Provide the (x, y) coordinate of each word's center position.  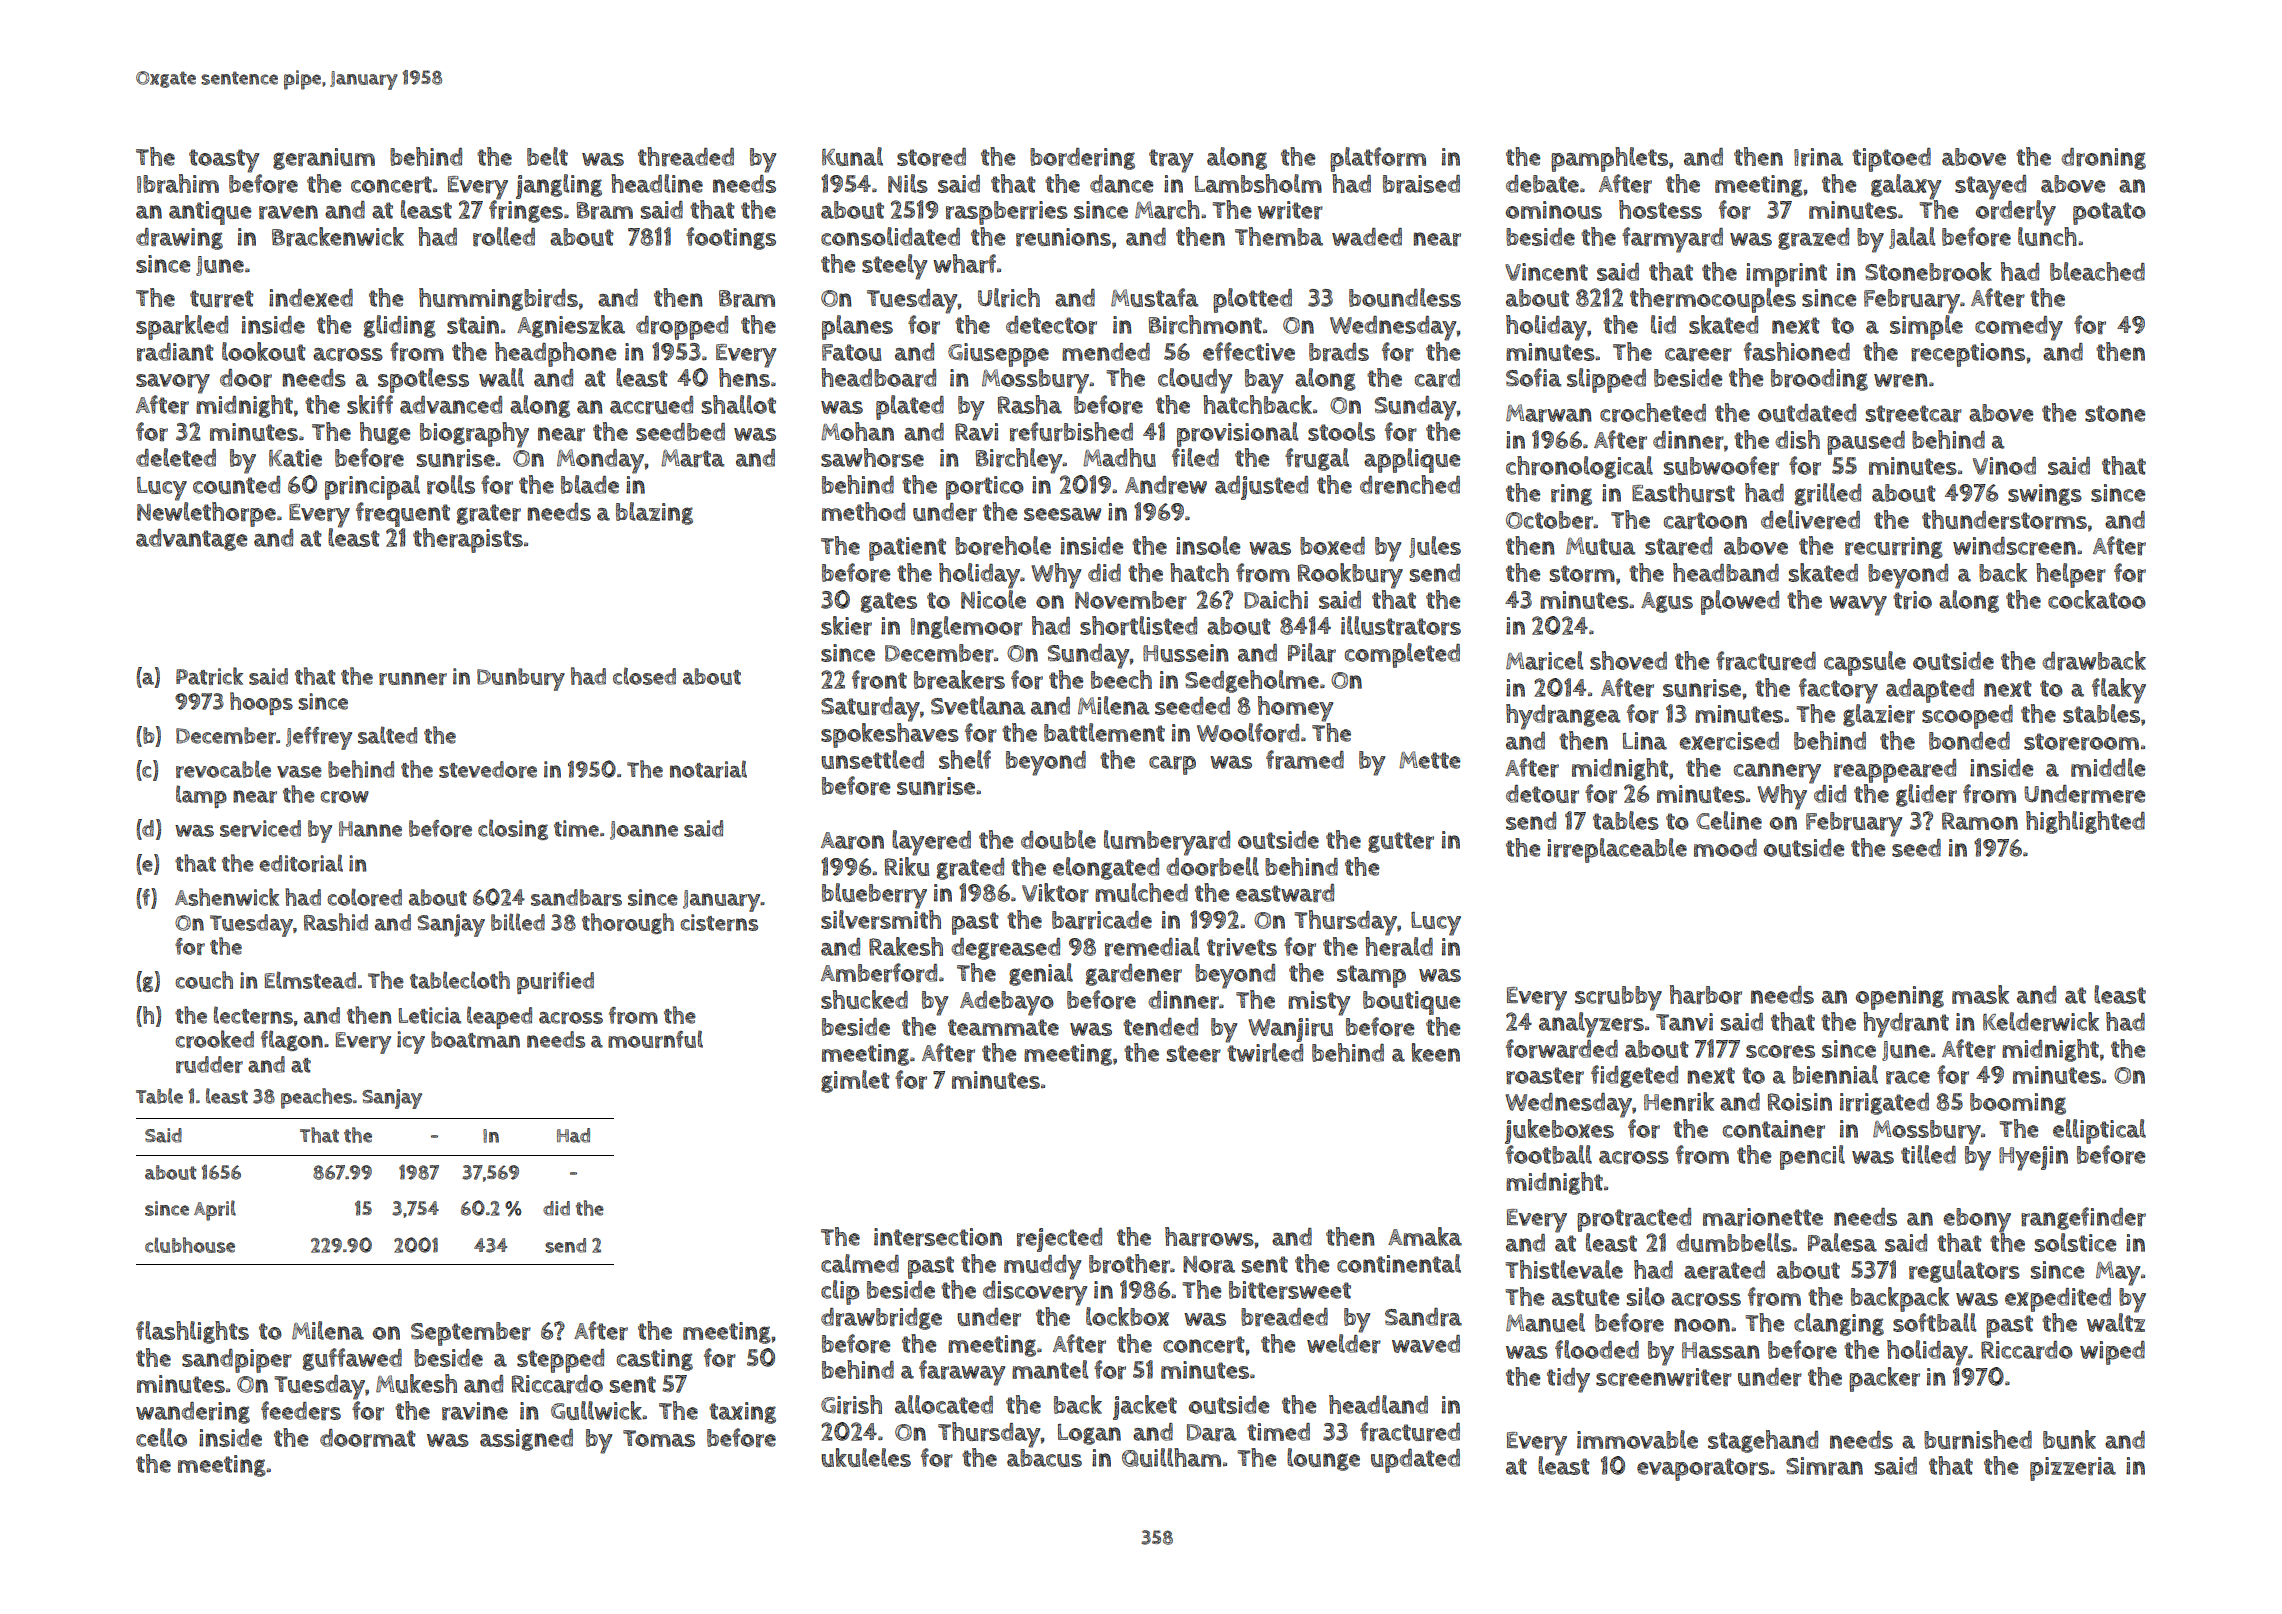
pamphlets (1609, 159)
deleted (176, 457)
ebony (1977, 1220)
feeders (301, 1411)
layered (931, 843)
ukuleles (866, 1457)
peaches (316, 1098)
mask (1980, 994)
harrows (1209, 1237)
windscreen (2014, 546)
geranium (324, 159)
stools (1341, 431)
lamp (201, 796)
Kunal (852, 156)
